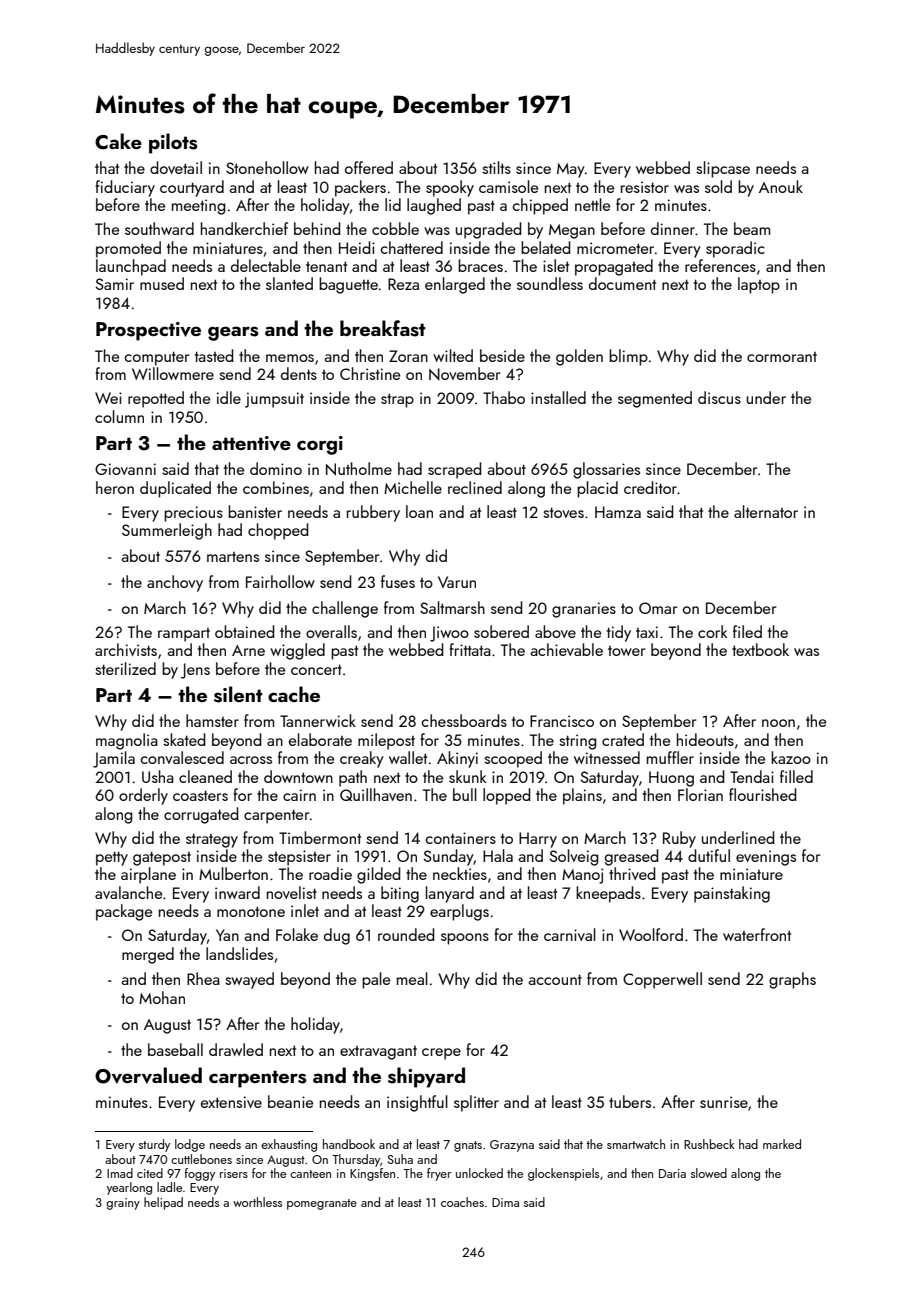 The image size is (924, 1308). I want to click on Ruby, so click(679, 839).
